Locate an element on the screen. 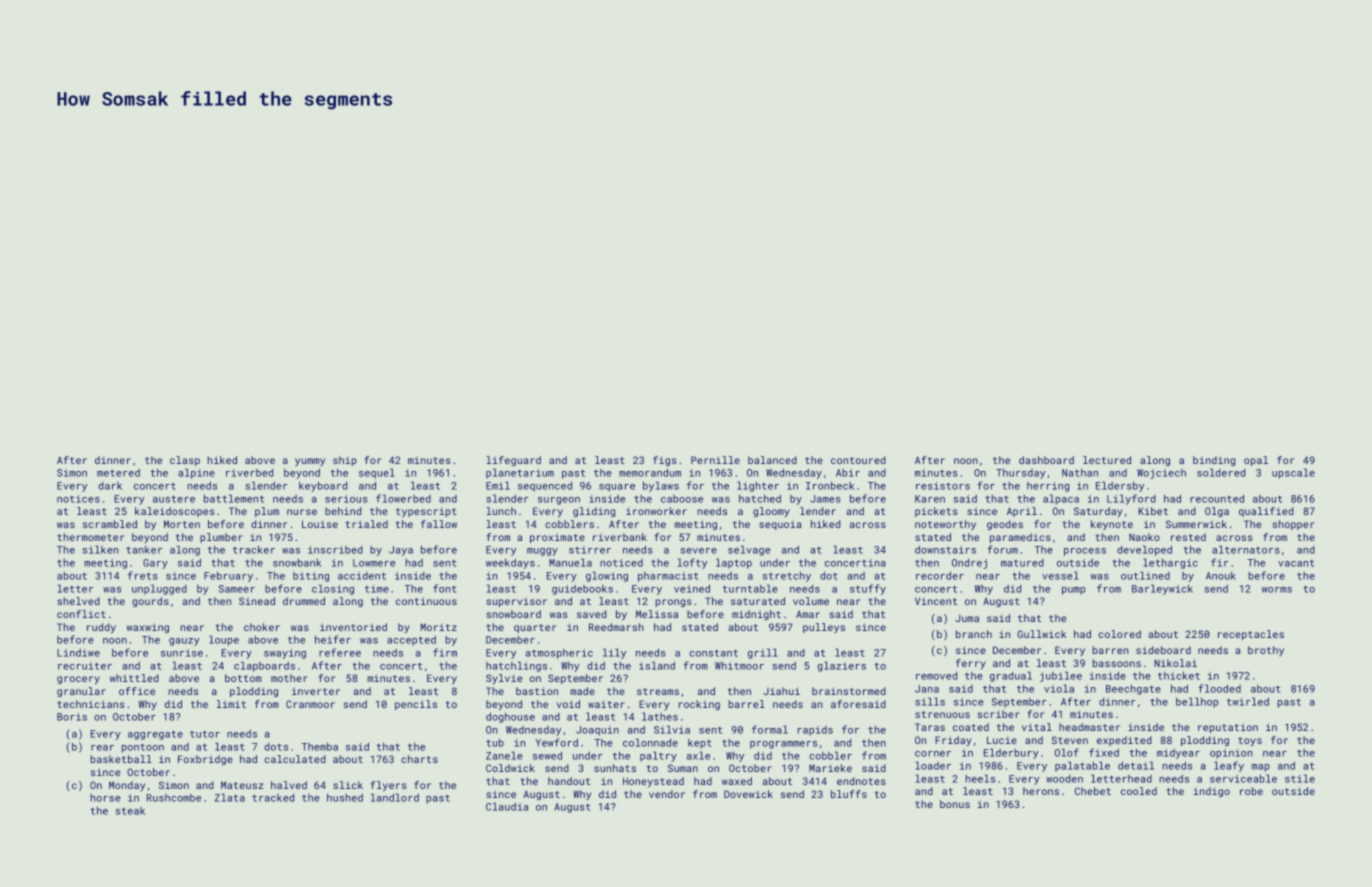  riverbank is located at coordinates (620, 537).
